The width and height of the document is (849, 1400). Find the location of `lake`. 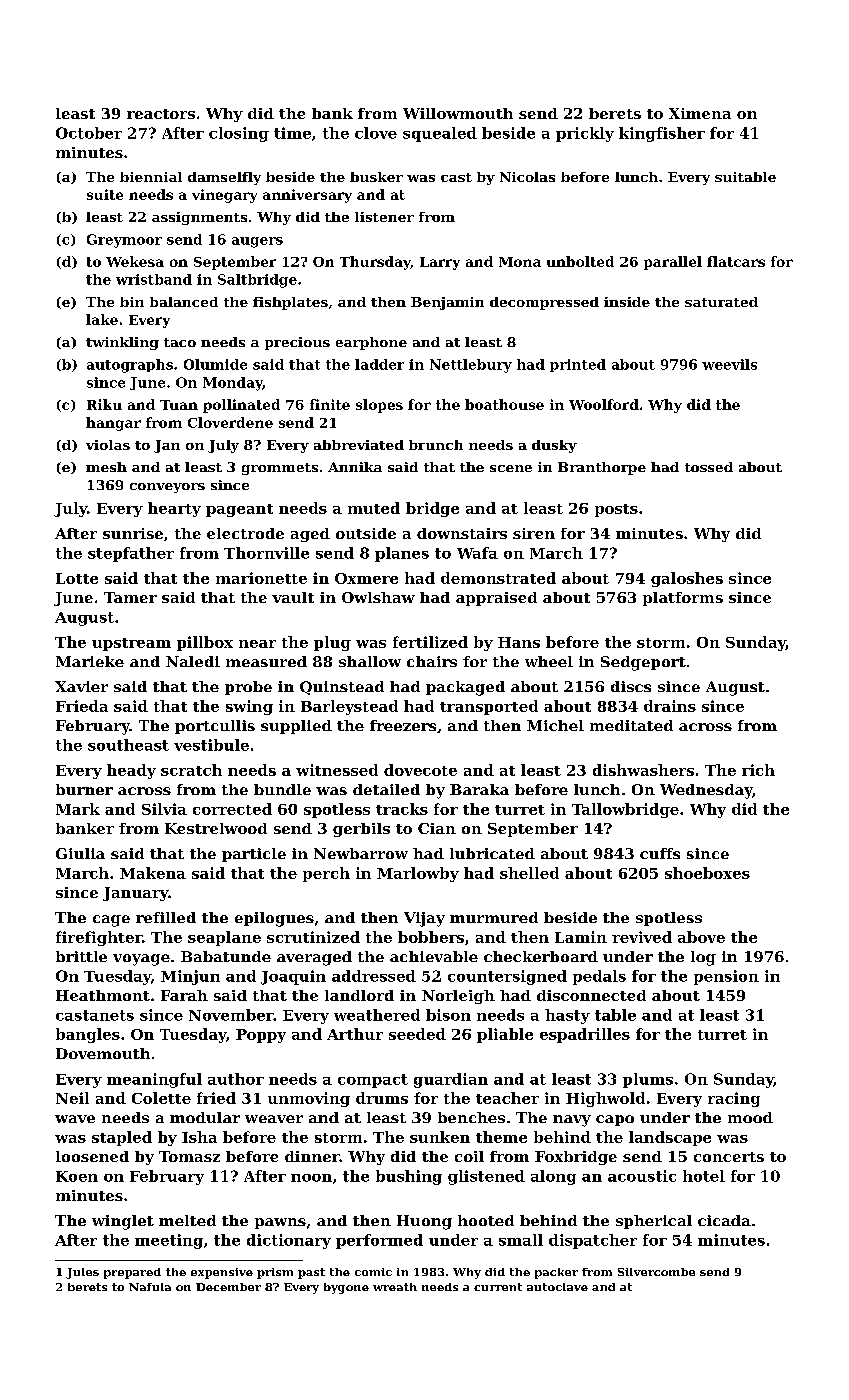

lake is located at coordinates (102, 319).
